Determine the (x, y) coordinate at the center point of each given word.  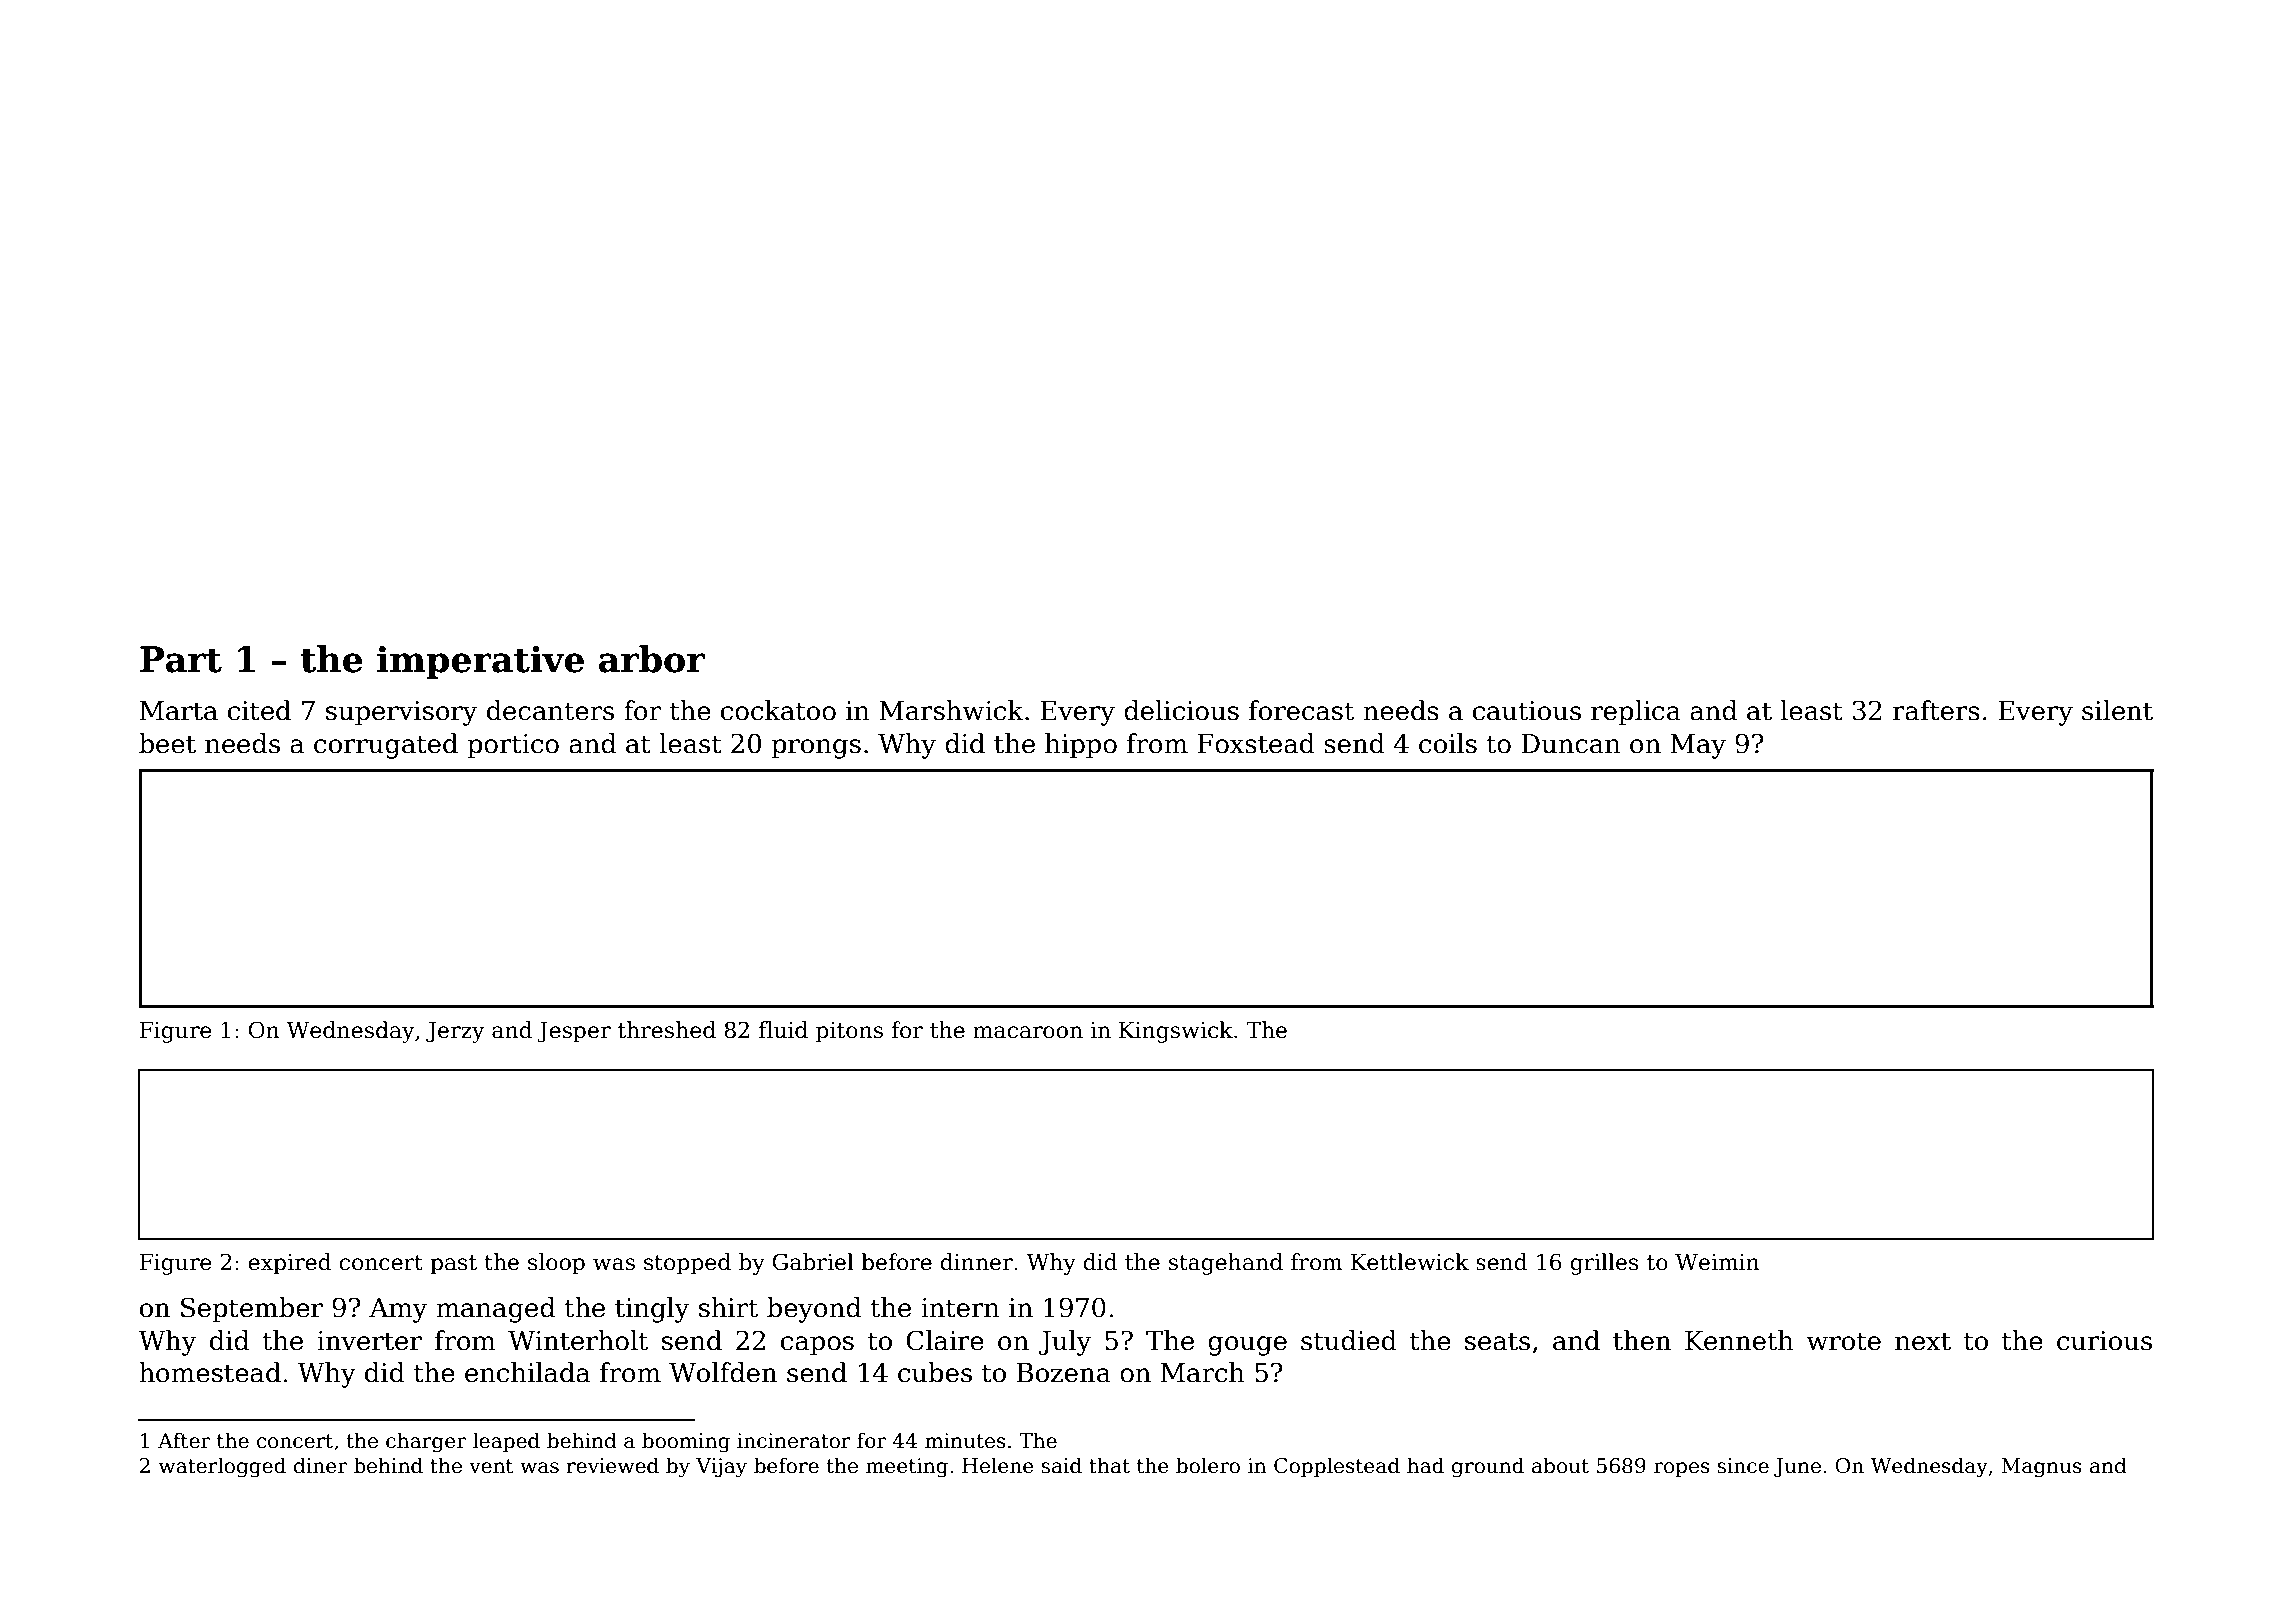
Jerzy (455, 1032)
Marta (179, 711)
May (1698, 746)
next (1923, 1341)
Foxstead (1256, 743)
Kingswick (1176, 1032)
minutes (965, 1441)
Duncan (1571, 744)
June (1797, 1467)
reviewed (612, 1465)
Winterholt (578, 1340)
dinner (976, 1262)
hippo (1081, 746)
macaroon (1028, 1032)
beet (167, 743)
